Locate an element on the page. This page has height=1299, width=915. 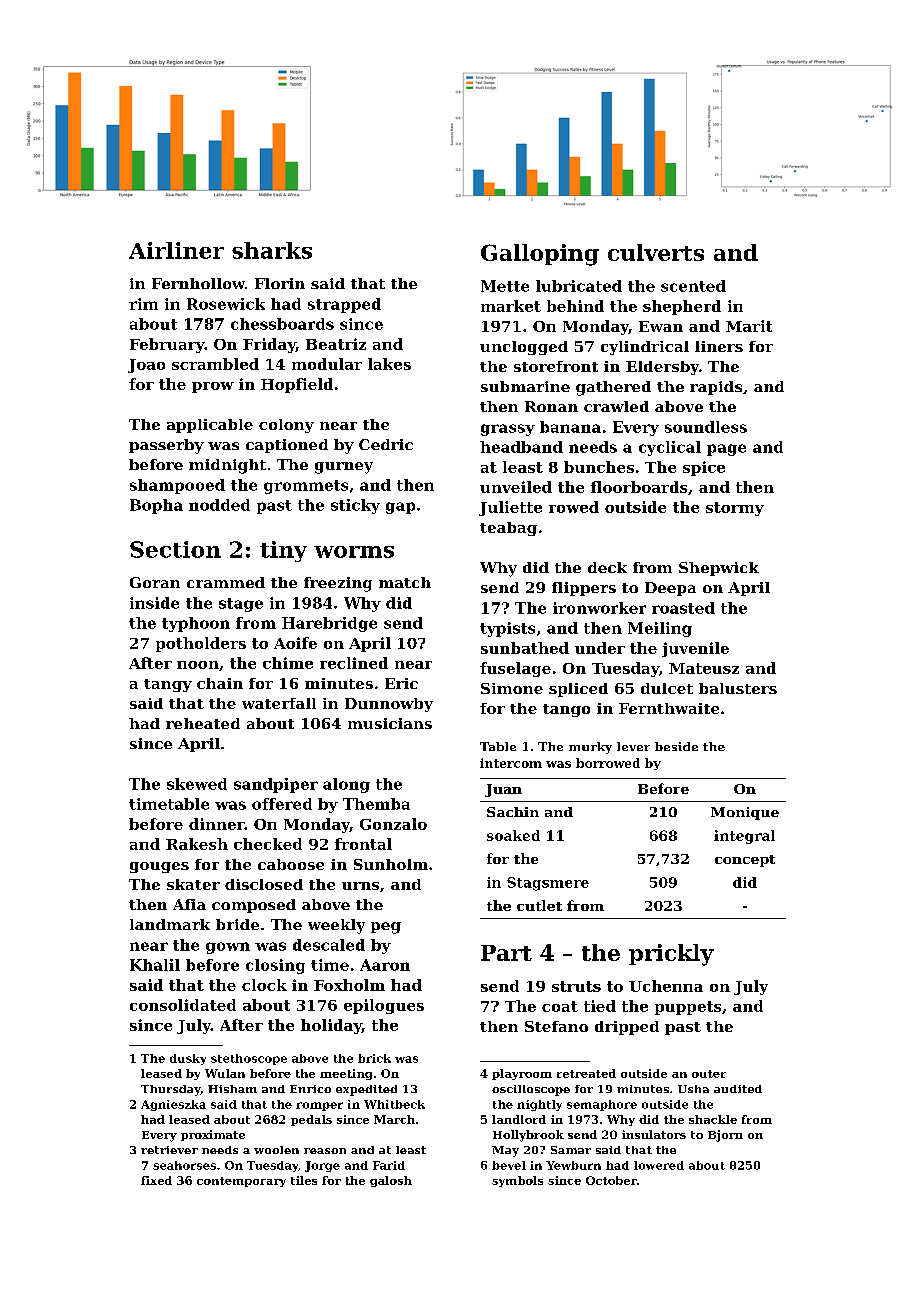
landlord is located at coordinates (519, 1119).
